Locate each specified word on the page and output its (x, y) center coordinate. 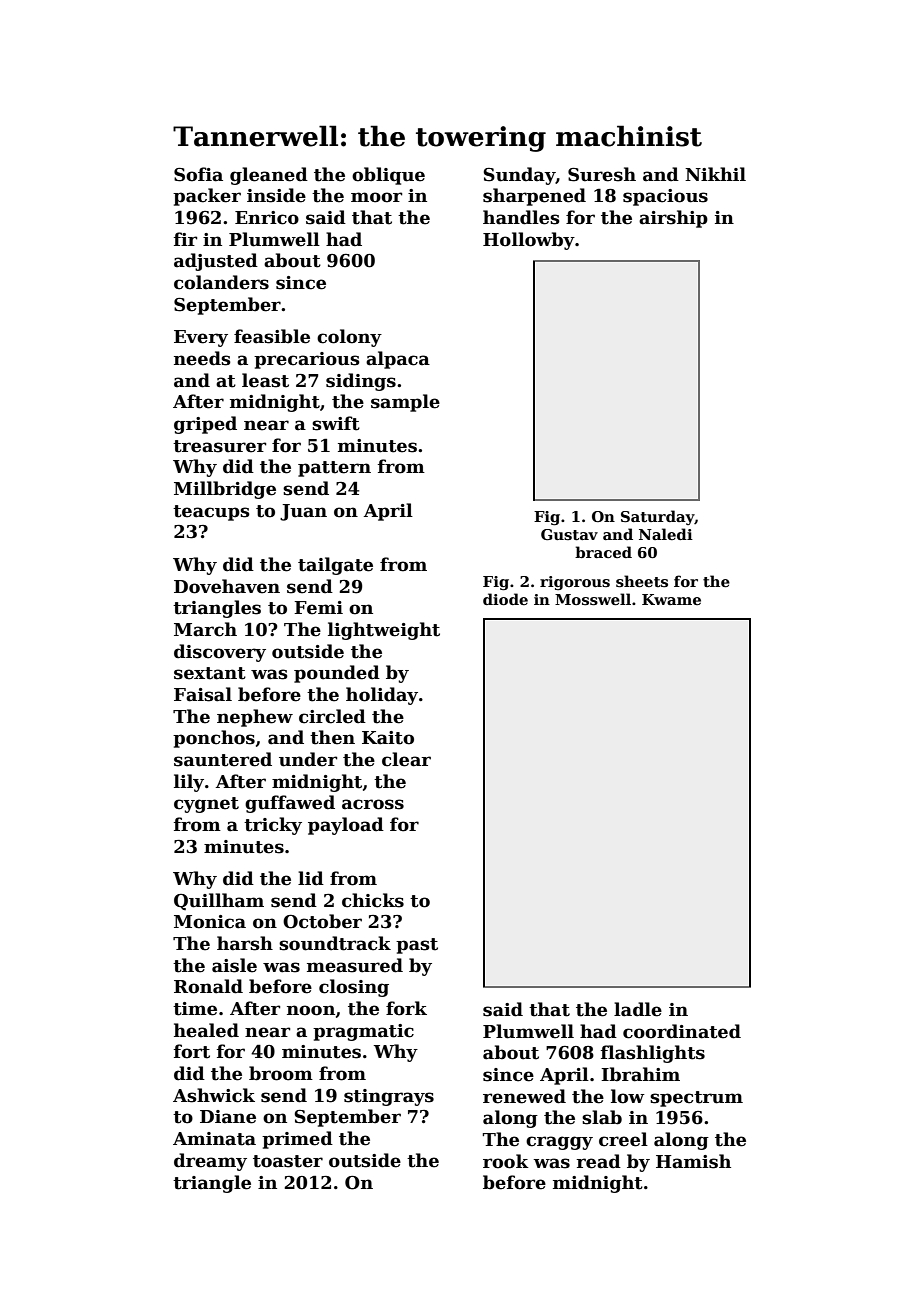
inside (276, 195)
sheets (642, 581)
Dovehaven (227, 586)
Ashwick (214, 1095)
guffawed (290, 804)
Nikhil (715, 174)
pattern (334, 469)
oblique (388, 176)
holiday (382, 696)
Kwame (671, 599)
